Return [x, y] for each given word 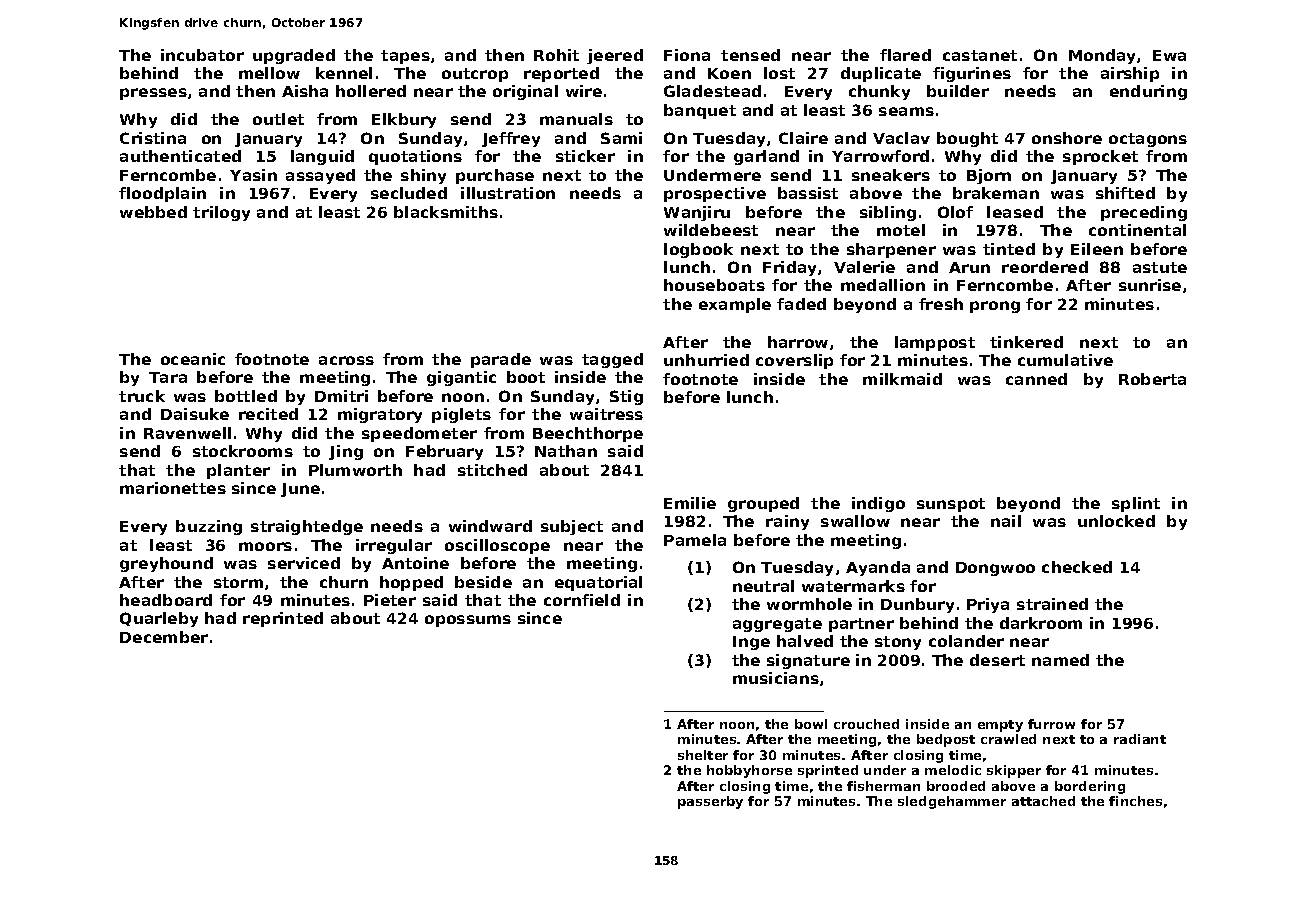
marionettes [173, 488]
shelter [703, 755]
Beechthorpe [588, 434]
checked [1077, 567]
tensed [750, 55]
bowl [811, 724]
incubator [202, 55]
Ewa [1169, 55]
